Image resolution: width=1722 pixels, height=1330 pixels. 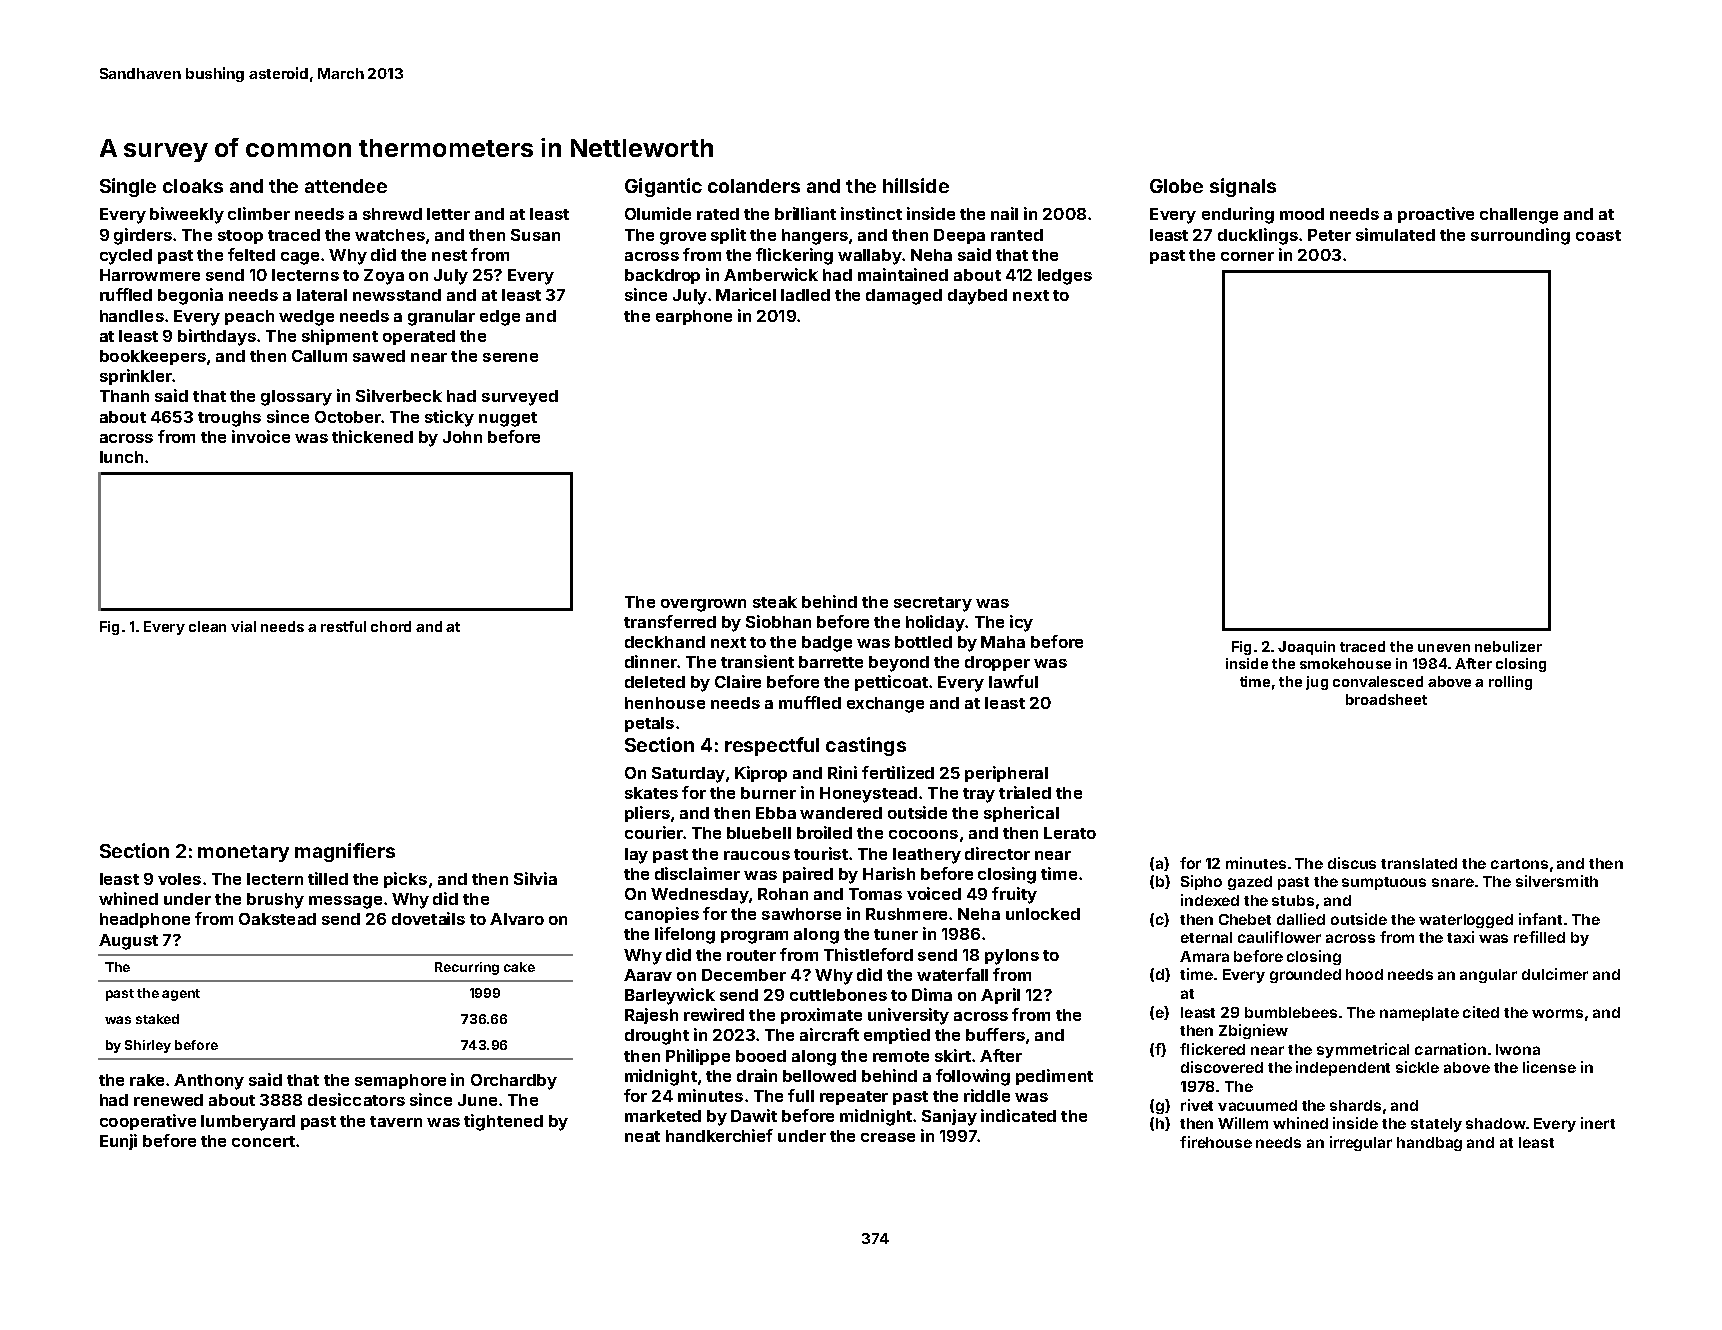 What do you see at coordinates (1003, 642) in the image?
I see `Maha` at bounding box center [1003, 642].
